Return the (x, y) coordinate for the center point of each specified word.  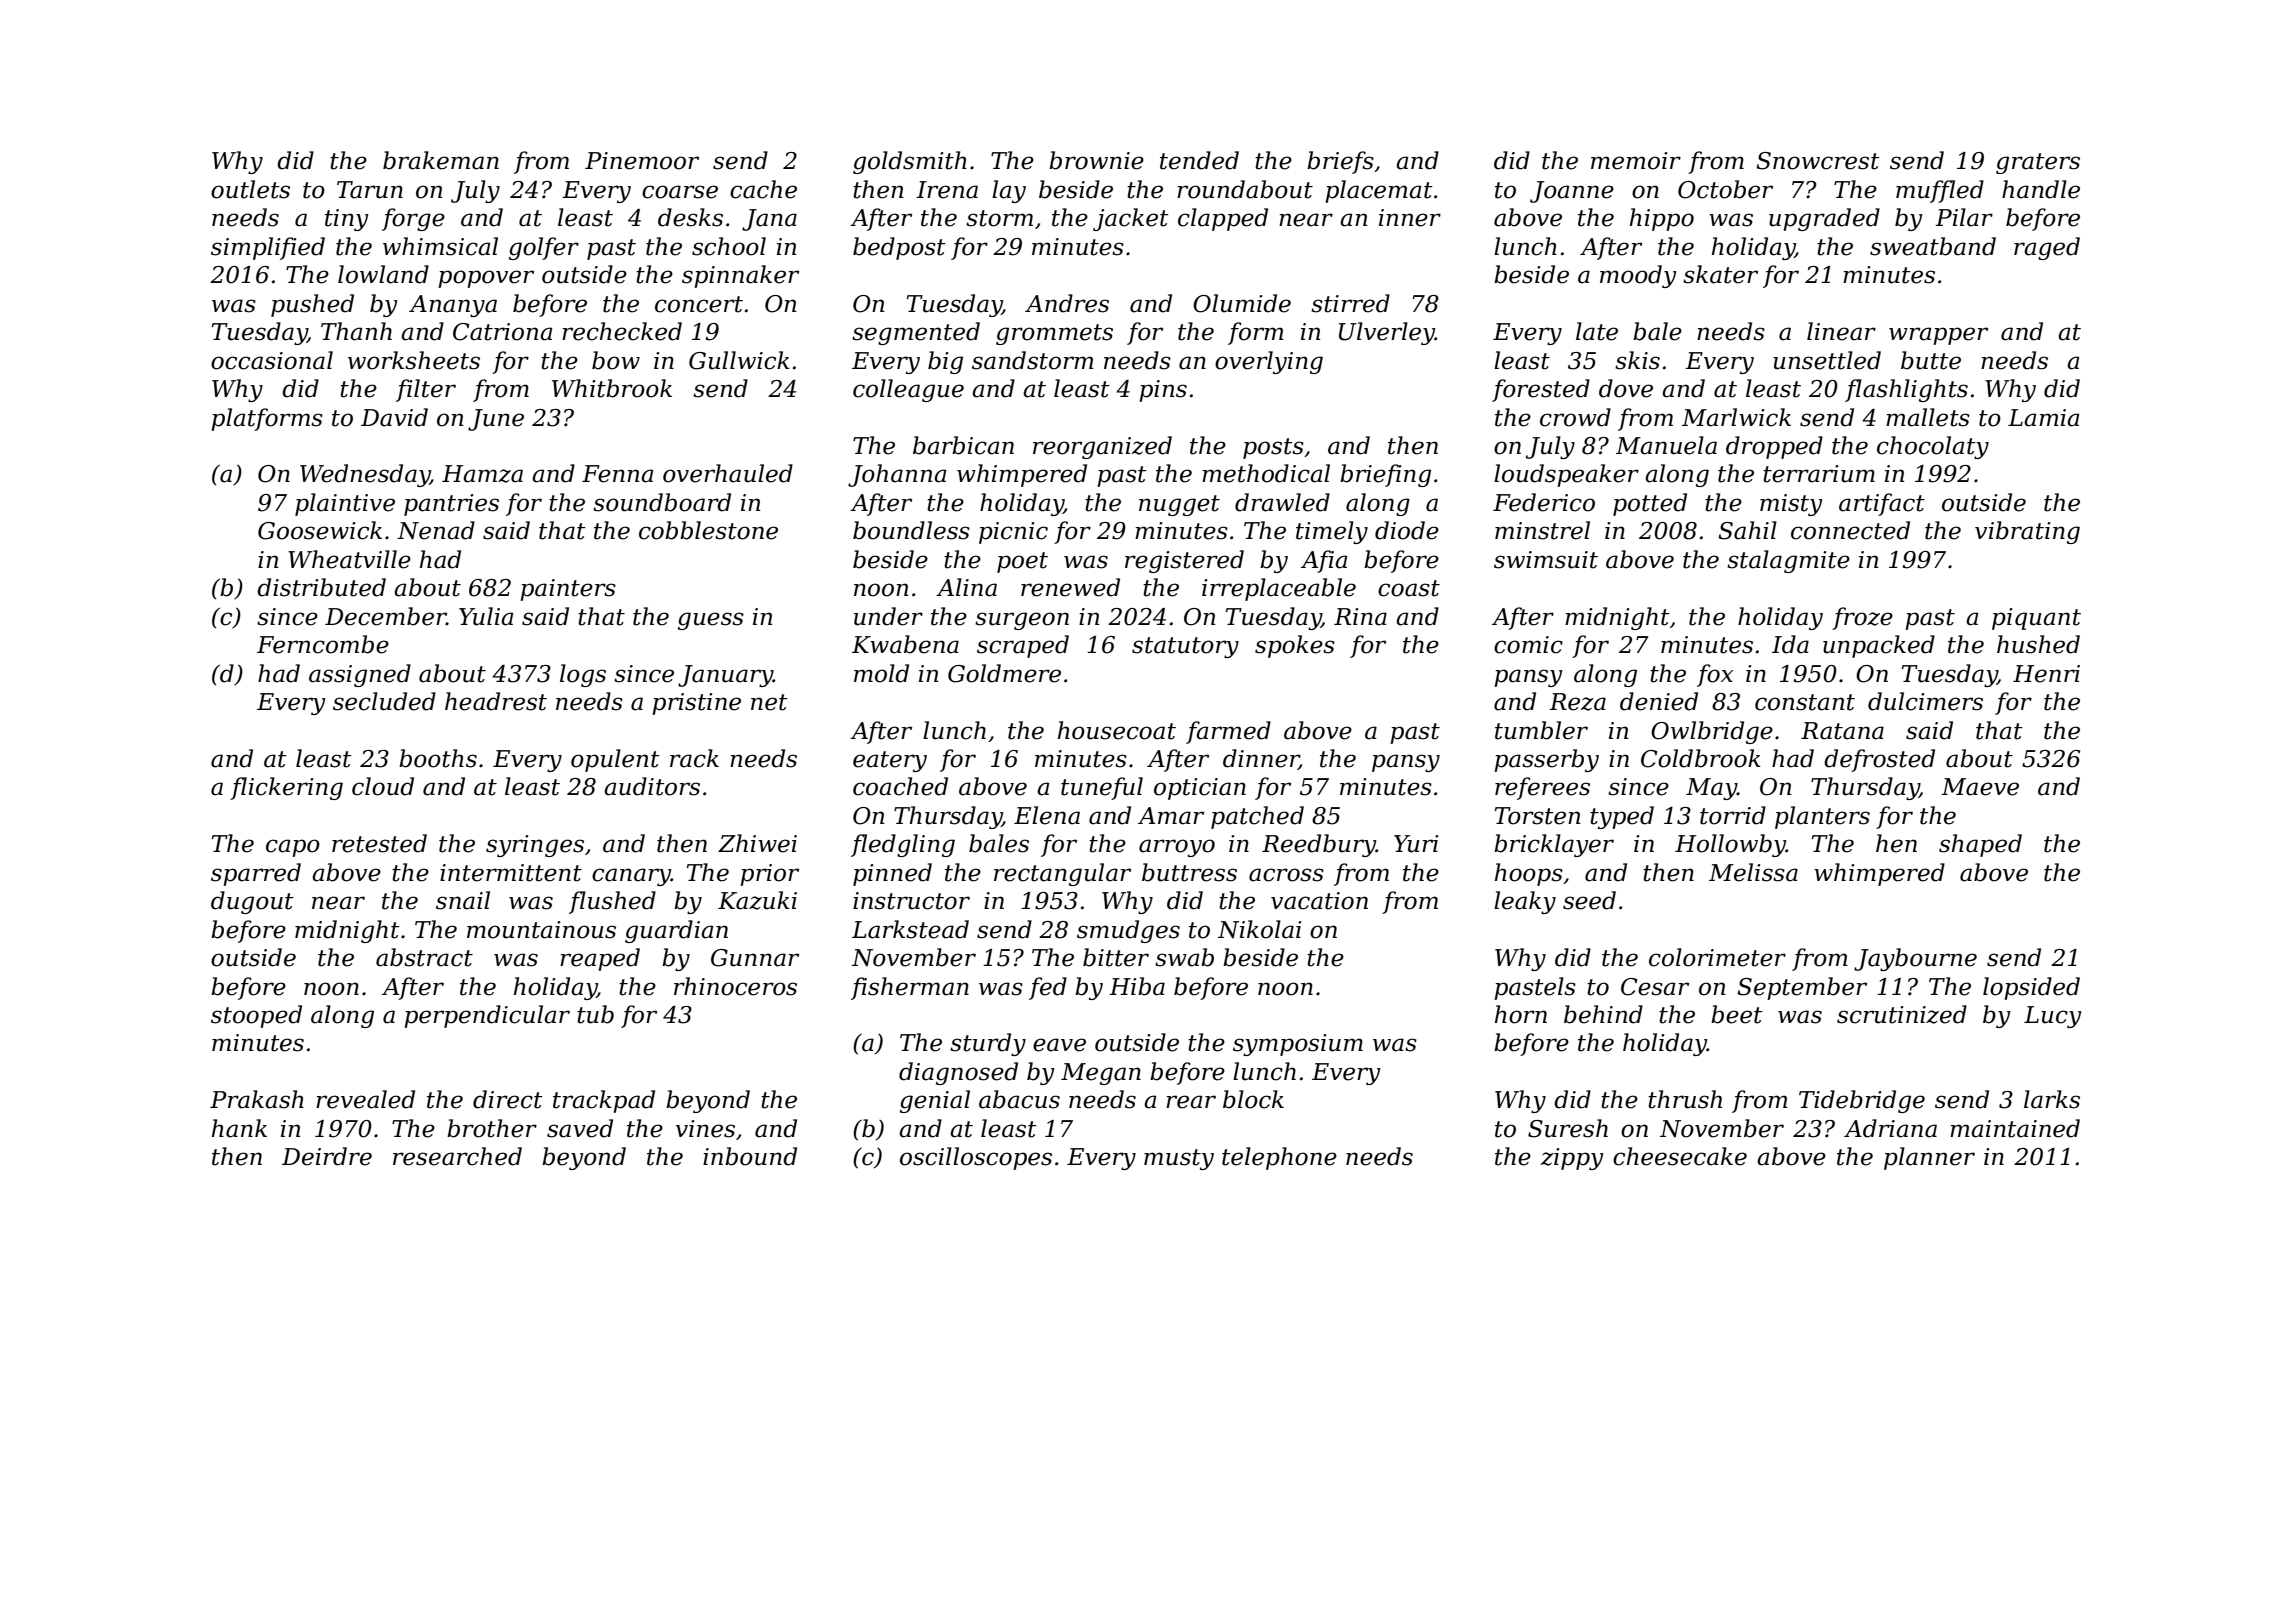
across (1286, 875)
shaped (1980, 845)
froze (1862, 618)
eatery (890, 761)
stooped (256, 1016)
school (729, 246)
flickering (286, 788)
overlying (1269, 362)
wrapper (1938, 336)
